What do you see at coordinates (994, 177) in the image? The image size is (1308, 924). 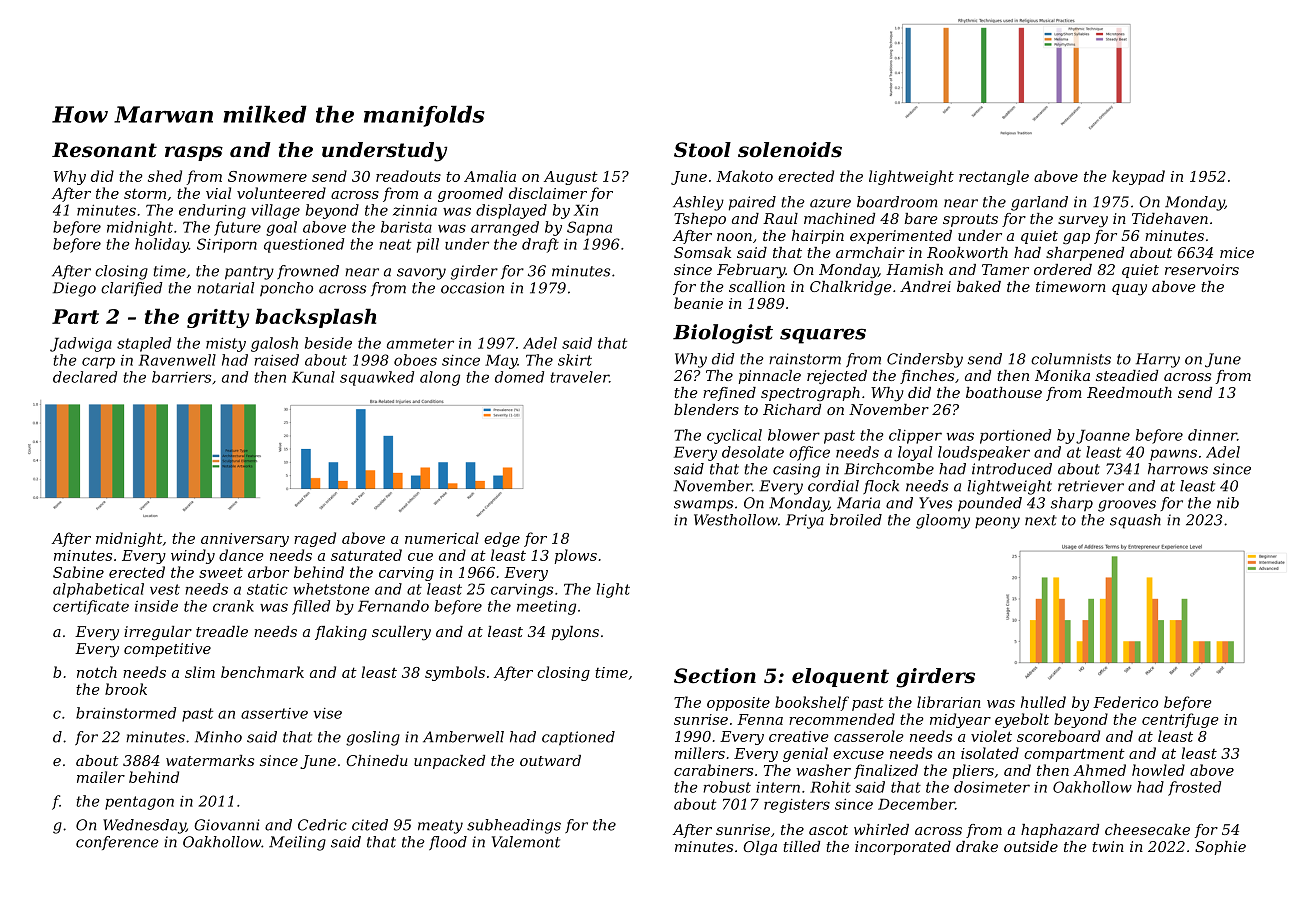 I see `rectangle` at bounding box center [994, 177].
